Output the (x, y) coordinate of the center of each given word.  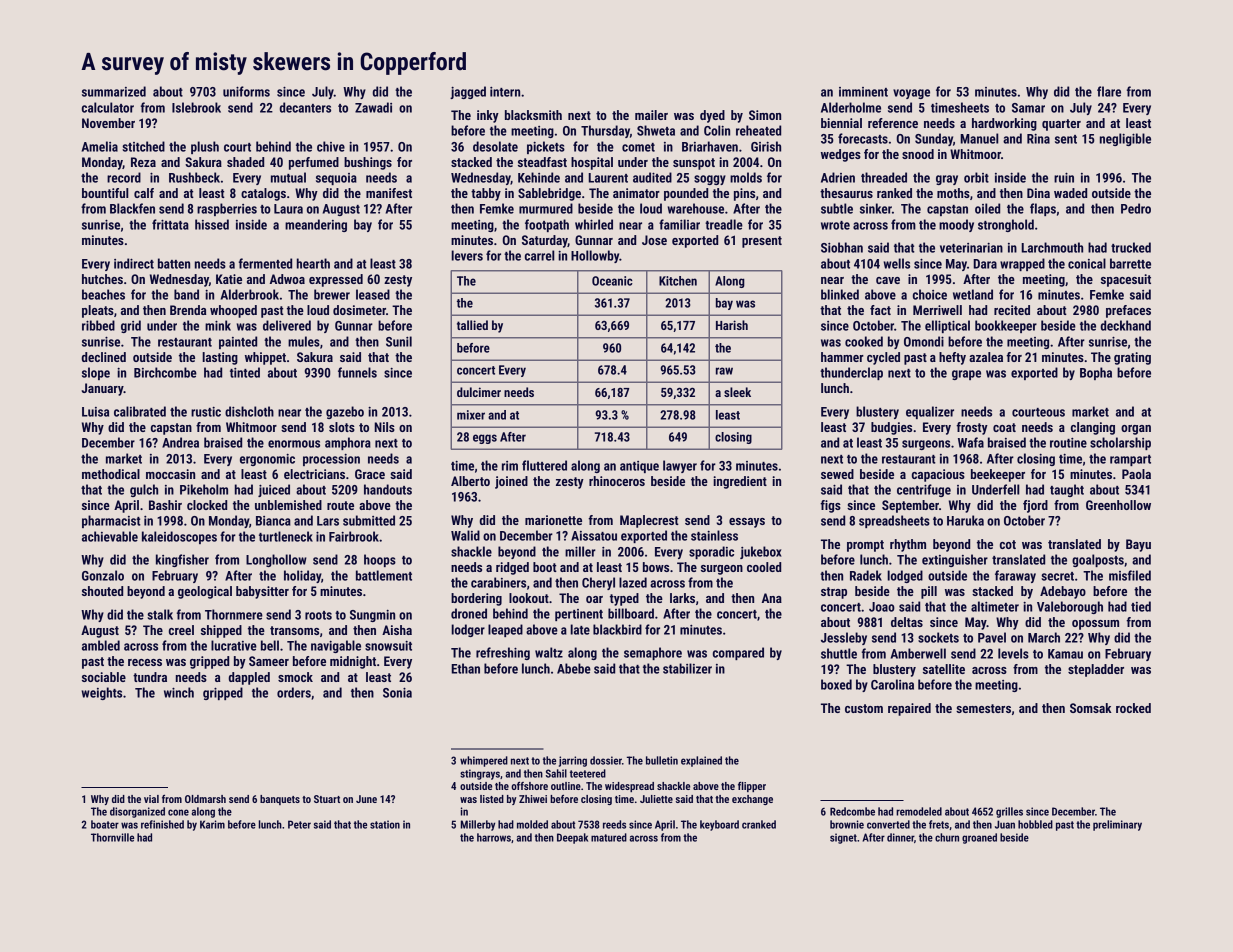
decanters (305, 107)
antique (639, 467)
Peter (299, 824)
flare (1109, 91)
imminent (863, 92)
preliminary (1117, 825)
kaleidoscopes (179, 537)
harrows (494, 837)
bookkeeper (1006, 326)
